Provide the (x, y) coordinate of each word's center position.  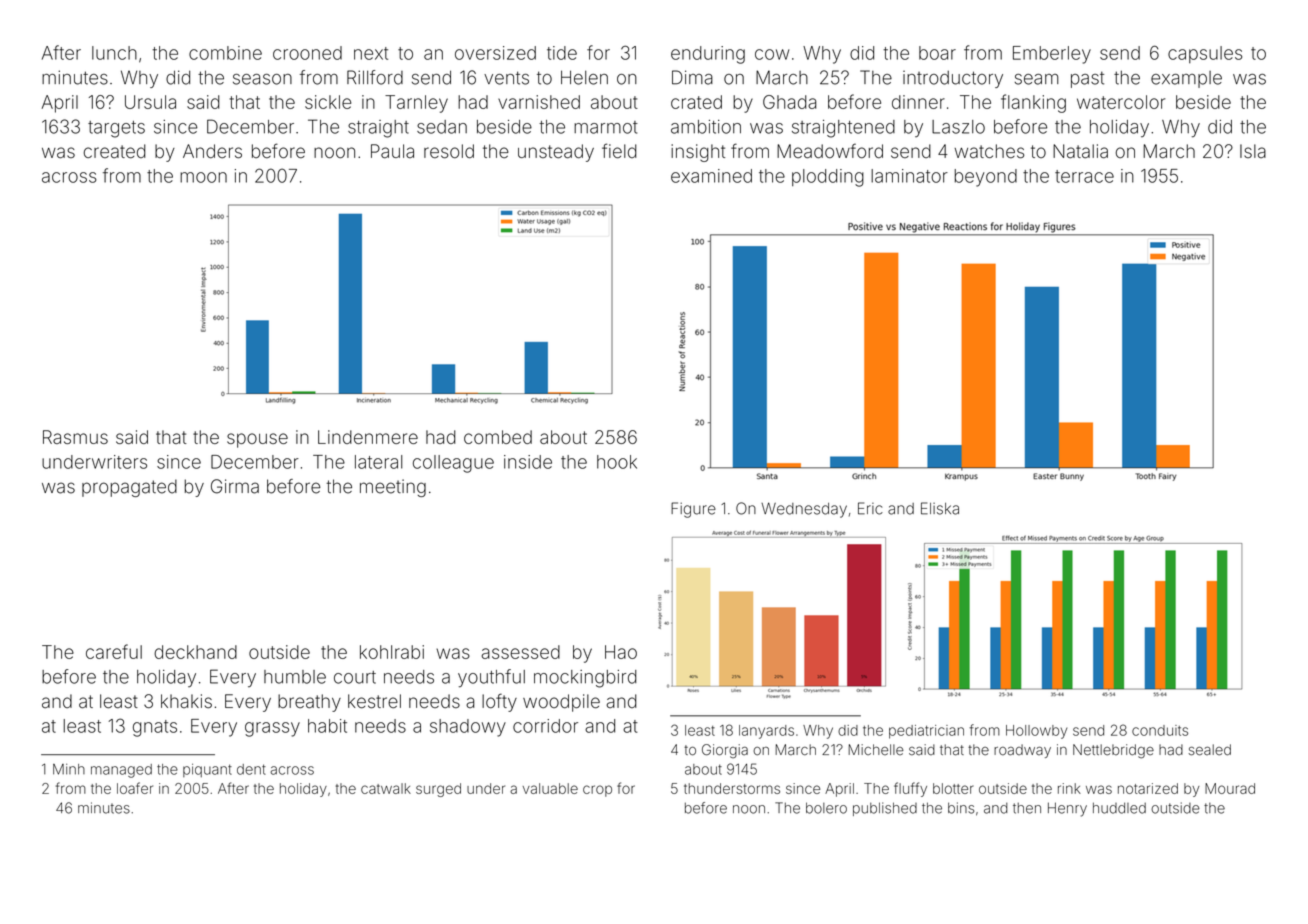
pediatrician (926, 732)
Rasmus (75, 437)
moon (203, 177)
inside (528, 462)
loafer (135, 788)
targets (116, 129)
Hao (621, 652)
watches (989, 151)
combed (498, 437)
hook (617, 462)
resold (449, 151)
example (1186, 79)
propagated (129, 488)
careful (114, 651)
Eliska (940, 508)
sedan (442, 127)
